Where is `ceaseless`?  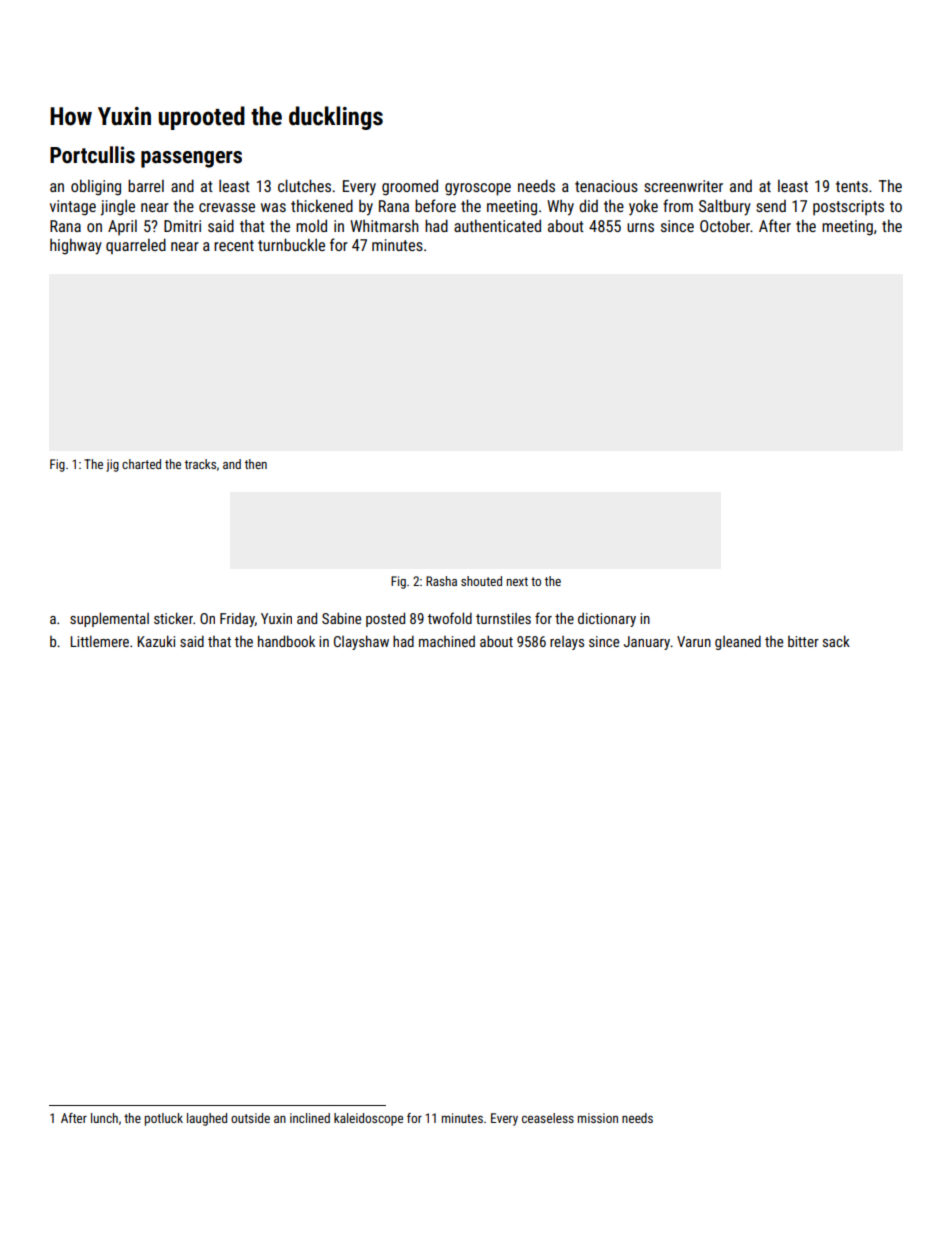
ceaseless is located at coordinates (548, 1118).
